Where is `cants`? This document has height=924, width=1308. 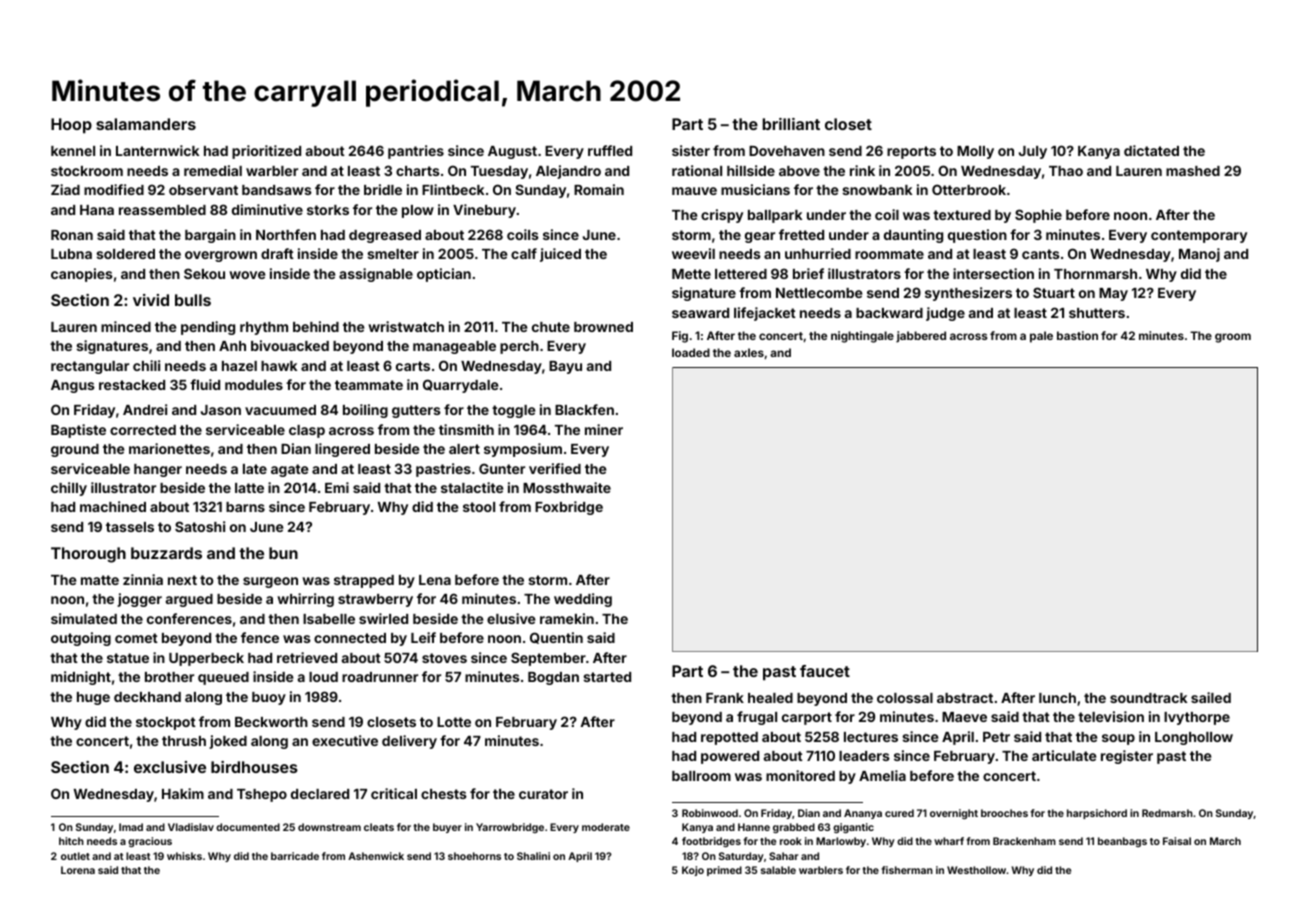 cants is located at coordinates (1041, 254).
